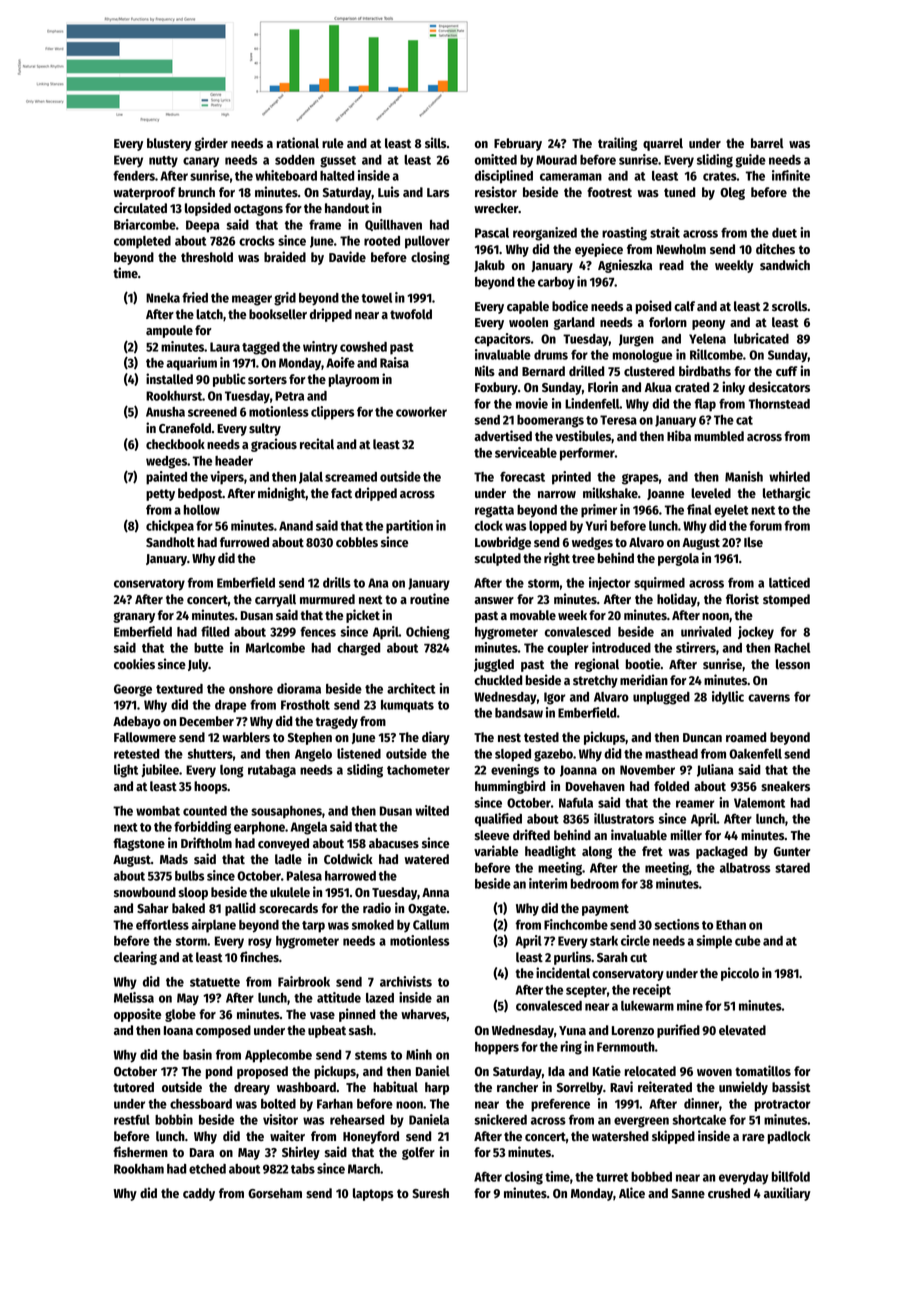 The image size is (924, 1308). Describe the element at coordinates (728, 697) in the document. I see `idyllic` at that location.
